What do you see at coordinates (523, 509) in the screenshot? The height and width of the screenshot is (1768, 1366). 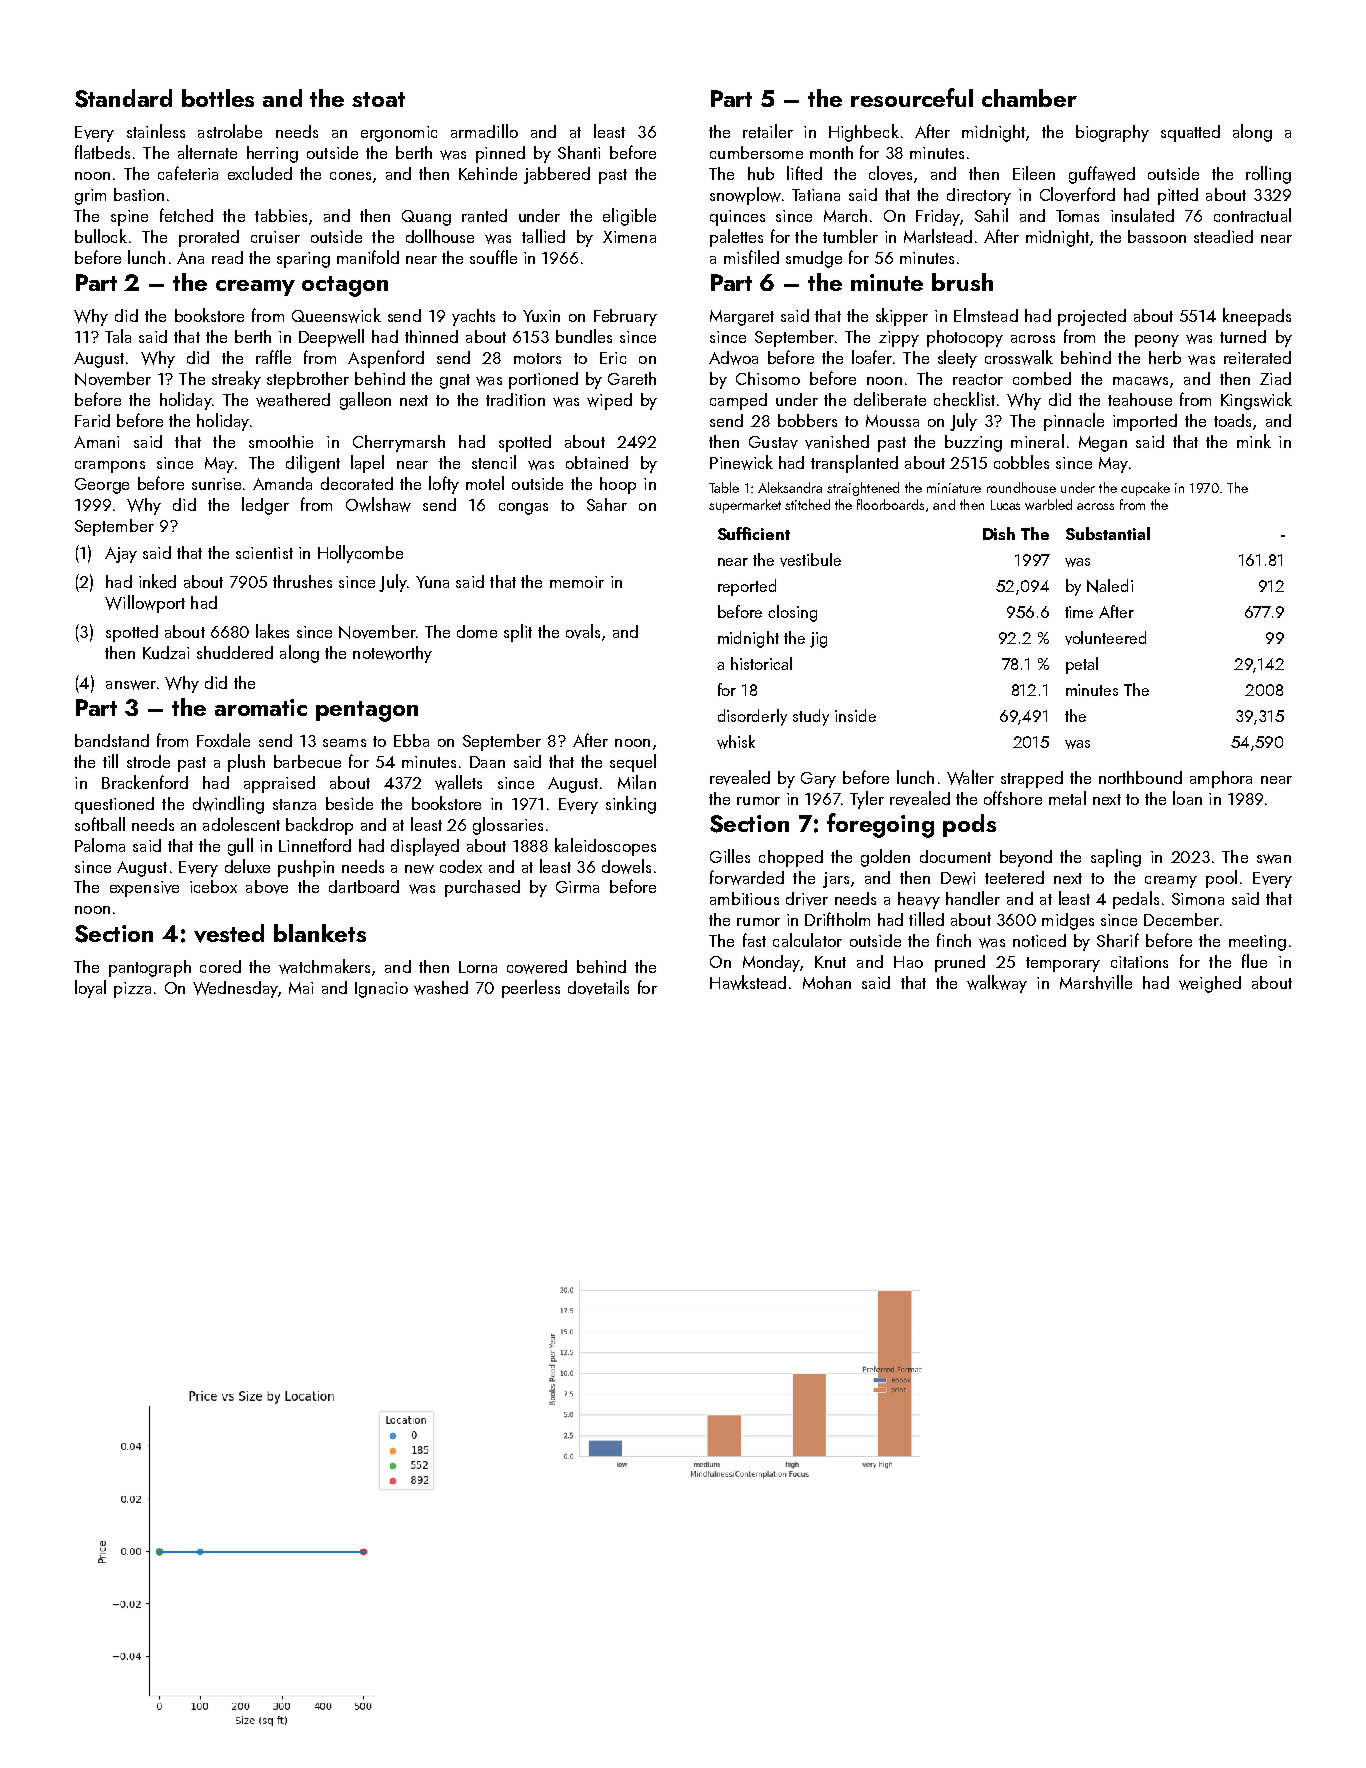 I see `congas` at bounding box center [523, 509].
